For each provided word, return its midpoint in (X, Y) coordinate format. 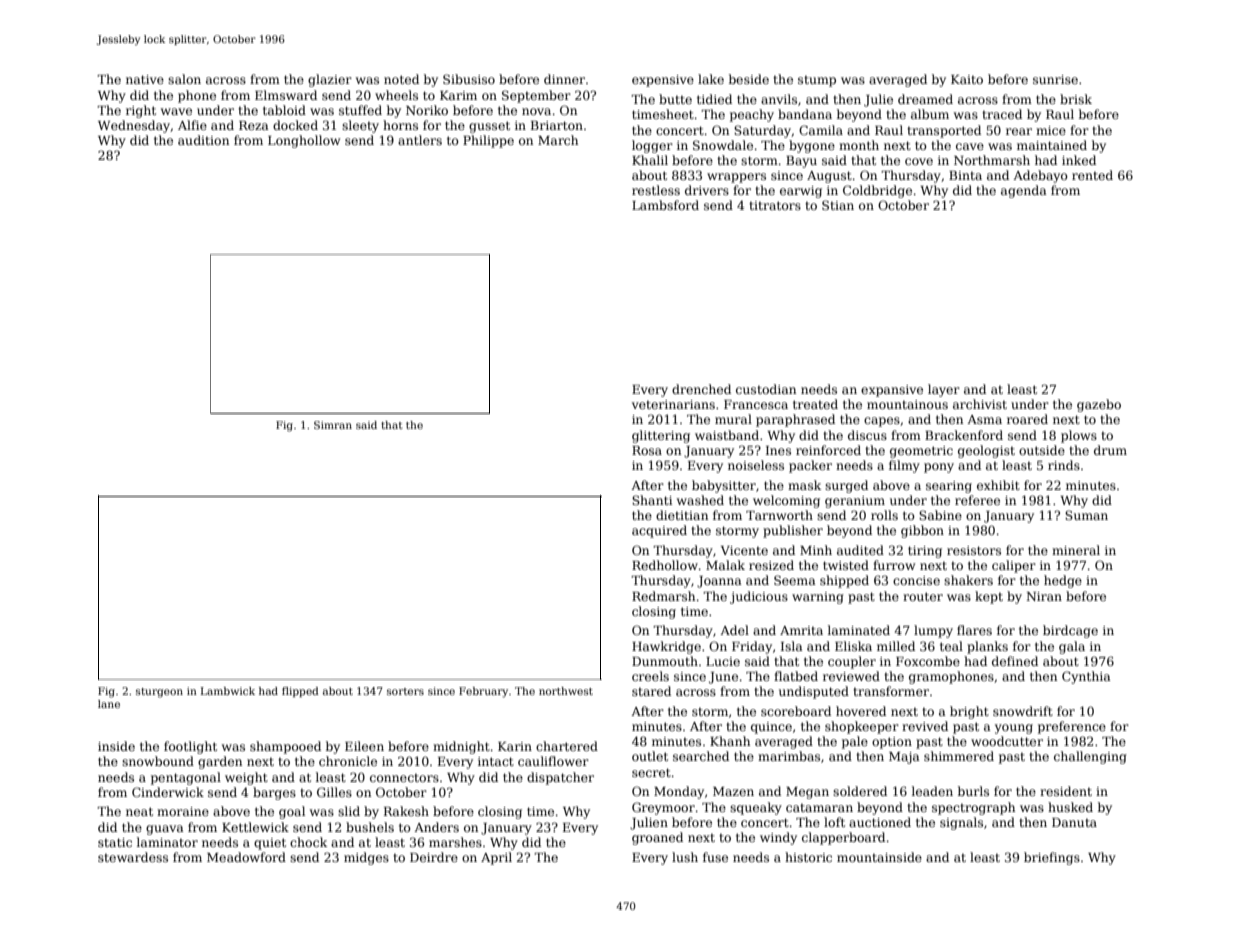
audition (203, 140)
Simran (333, 425)
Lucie (723, 661)
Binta (965, 175)
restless (656, 190)
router (923, 596)
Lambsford (665, 205)
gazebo (1099, 405)
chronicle (348, 761)
